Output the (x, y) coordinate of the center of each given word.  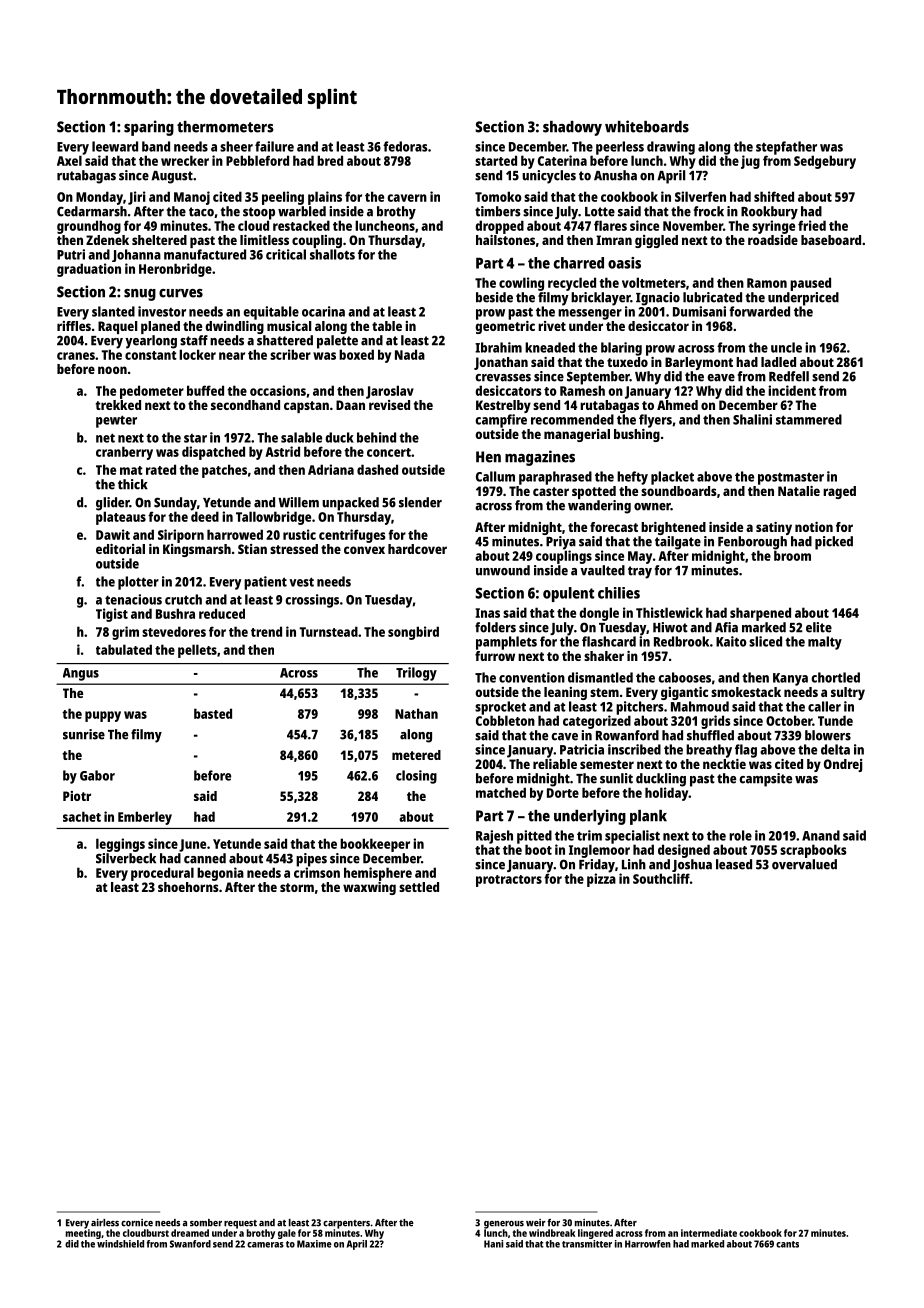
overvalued (804, 864)
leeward (115, 146)
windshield (120, 1244)
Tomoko (498, 196)
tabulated (124, 649)
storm (297, 887)
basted (213, 713)
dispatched (213, 453)
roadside (773, 240)
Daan (350, 405)
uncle (786, 347)
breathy (709, 751)
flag (746, 751)
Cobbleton (505, 720)
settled (419, 887)
